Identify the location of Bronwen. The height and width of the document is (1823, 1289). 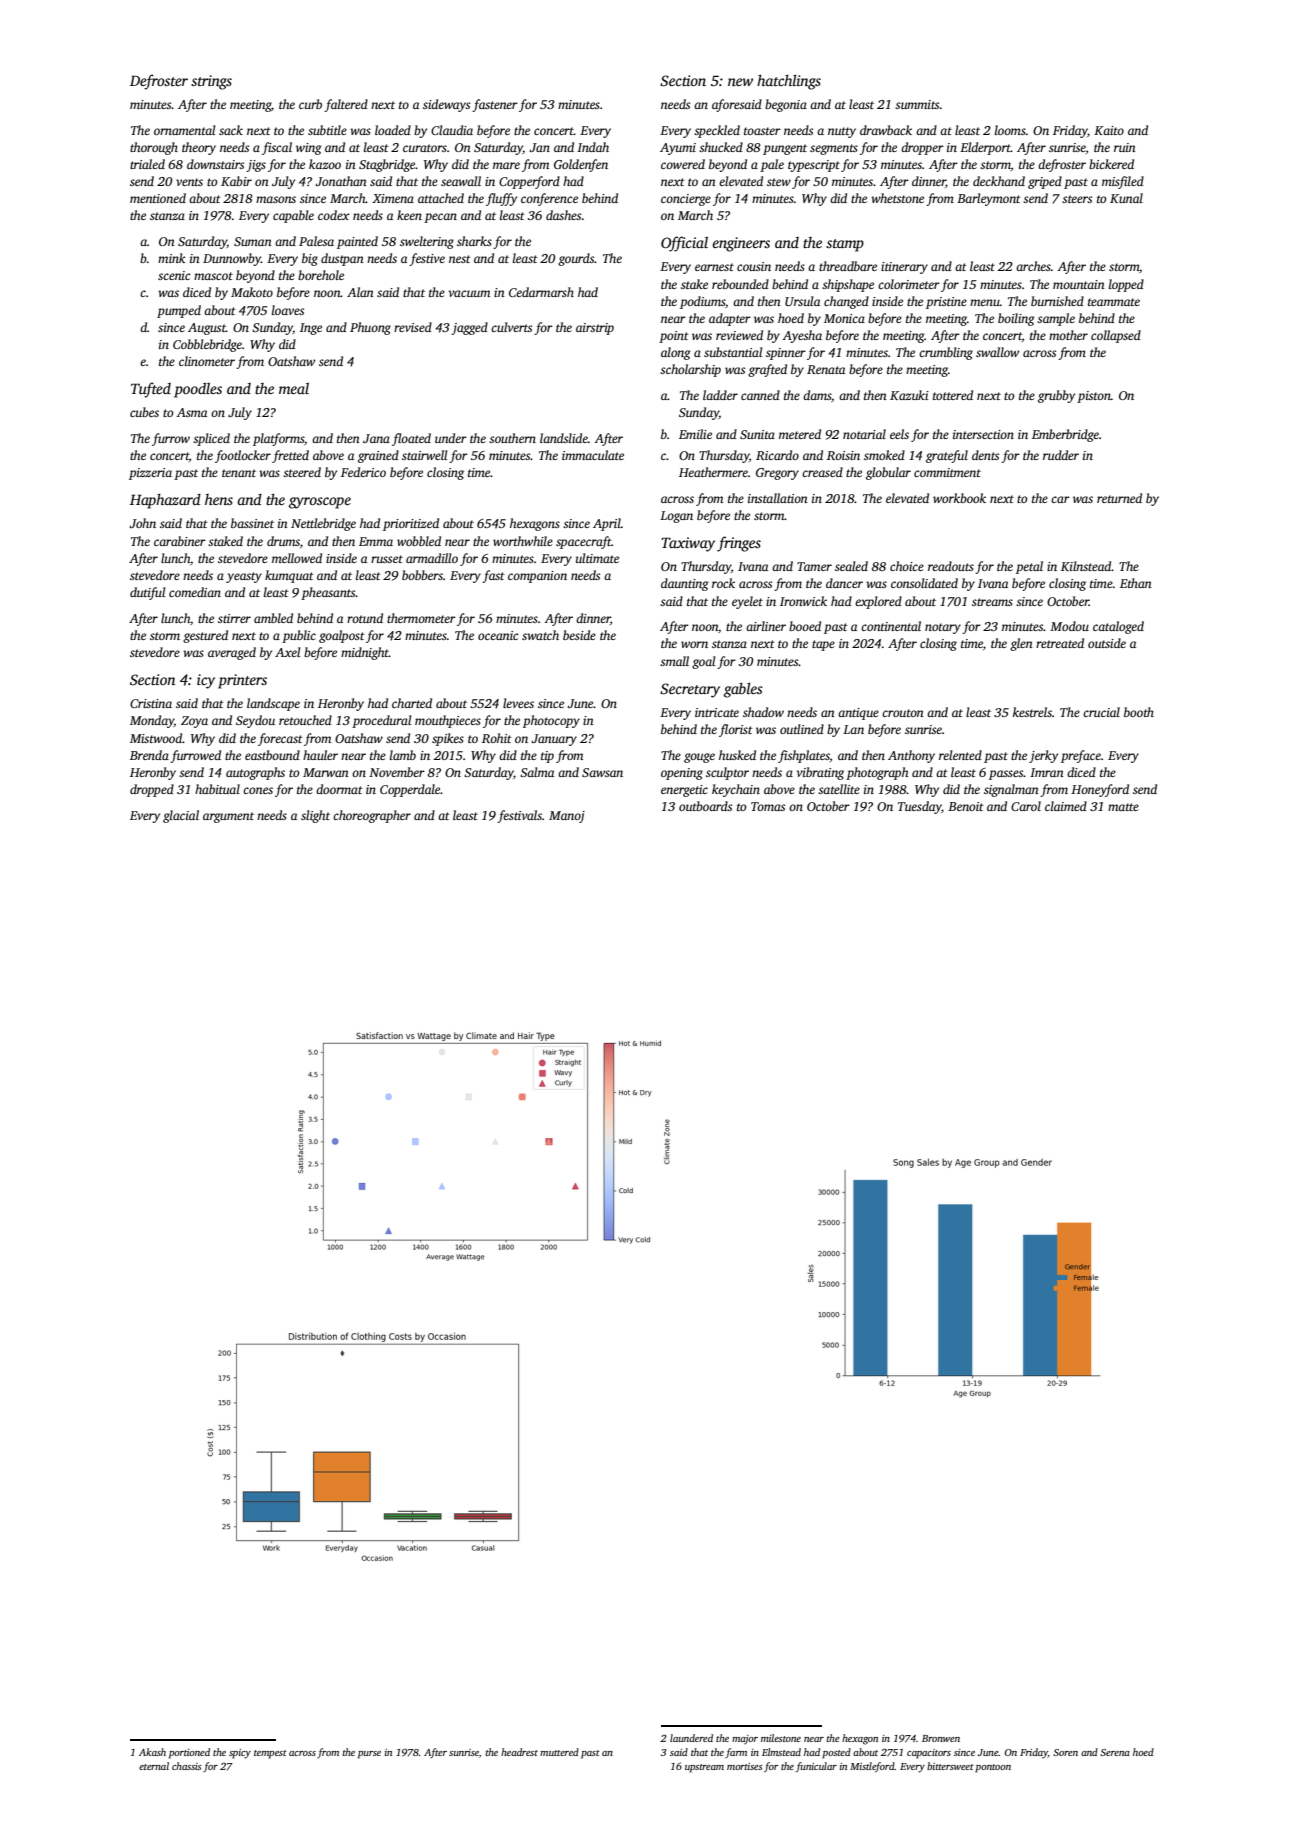
(941, 1738).
